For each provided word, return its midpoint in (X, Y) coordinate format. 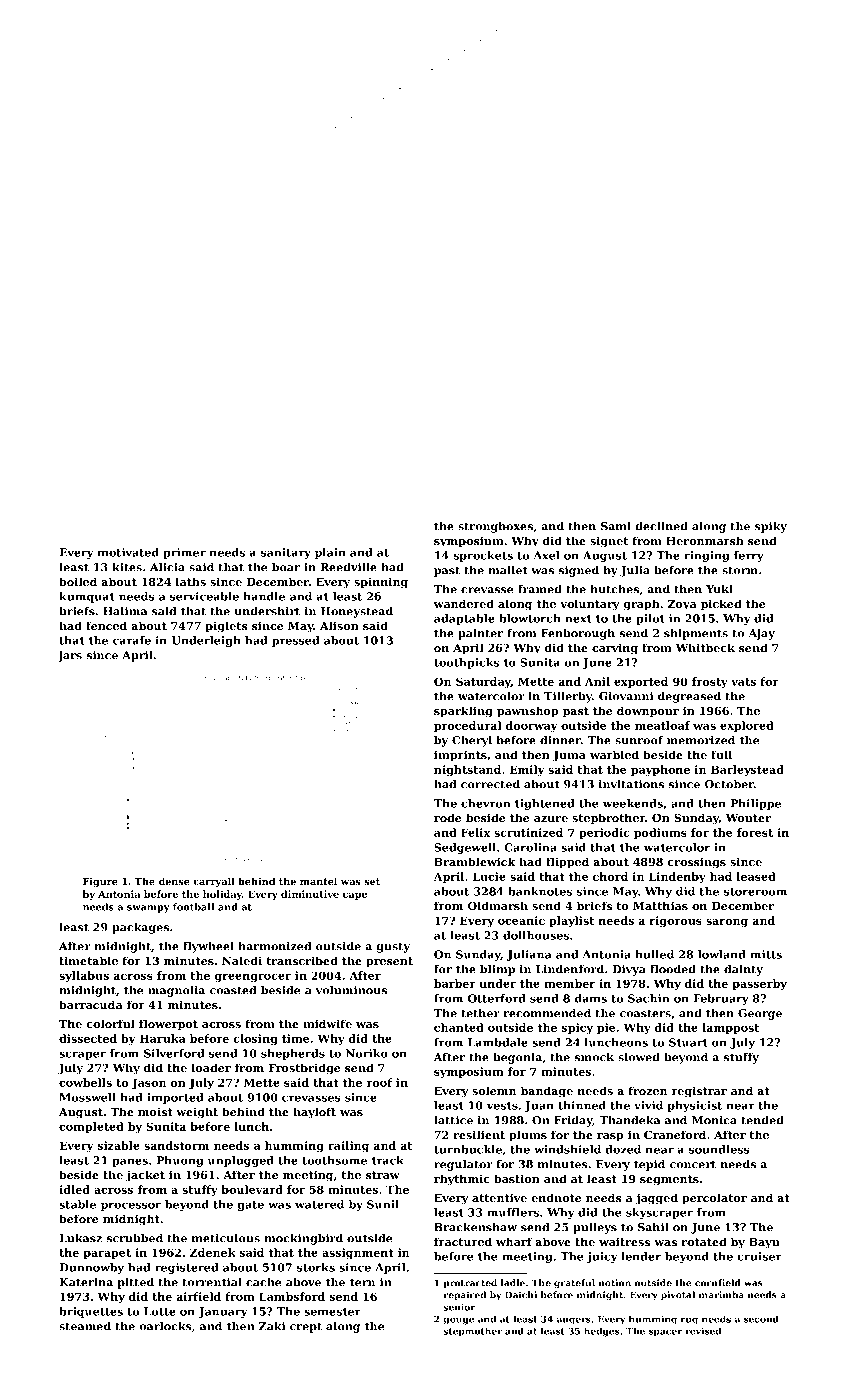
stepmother (472, 1332)
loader (211, 1067)
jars (70, 656)
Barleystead (747, 770)
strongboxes (495, 527)
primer (184, 553)
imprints (460, 756)
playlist (571, 921)
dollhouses (536, 935)
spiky (771, 527)
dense (174, 881)
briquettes (91, 1312)
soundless (719, 1149)
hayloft (314, 1113)
